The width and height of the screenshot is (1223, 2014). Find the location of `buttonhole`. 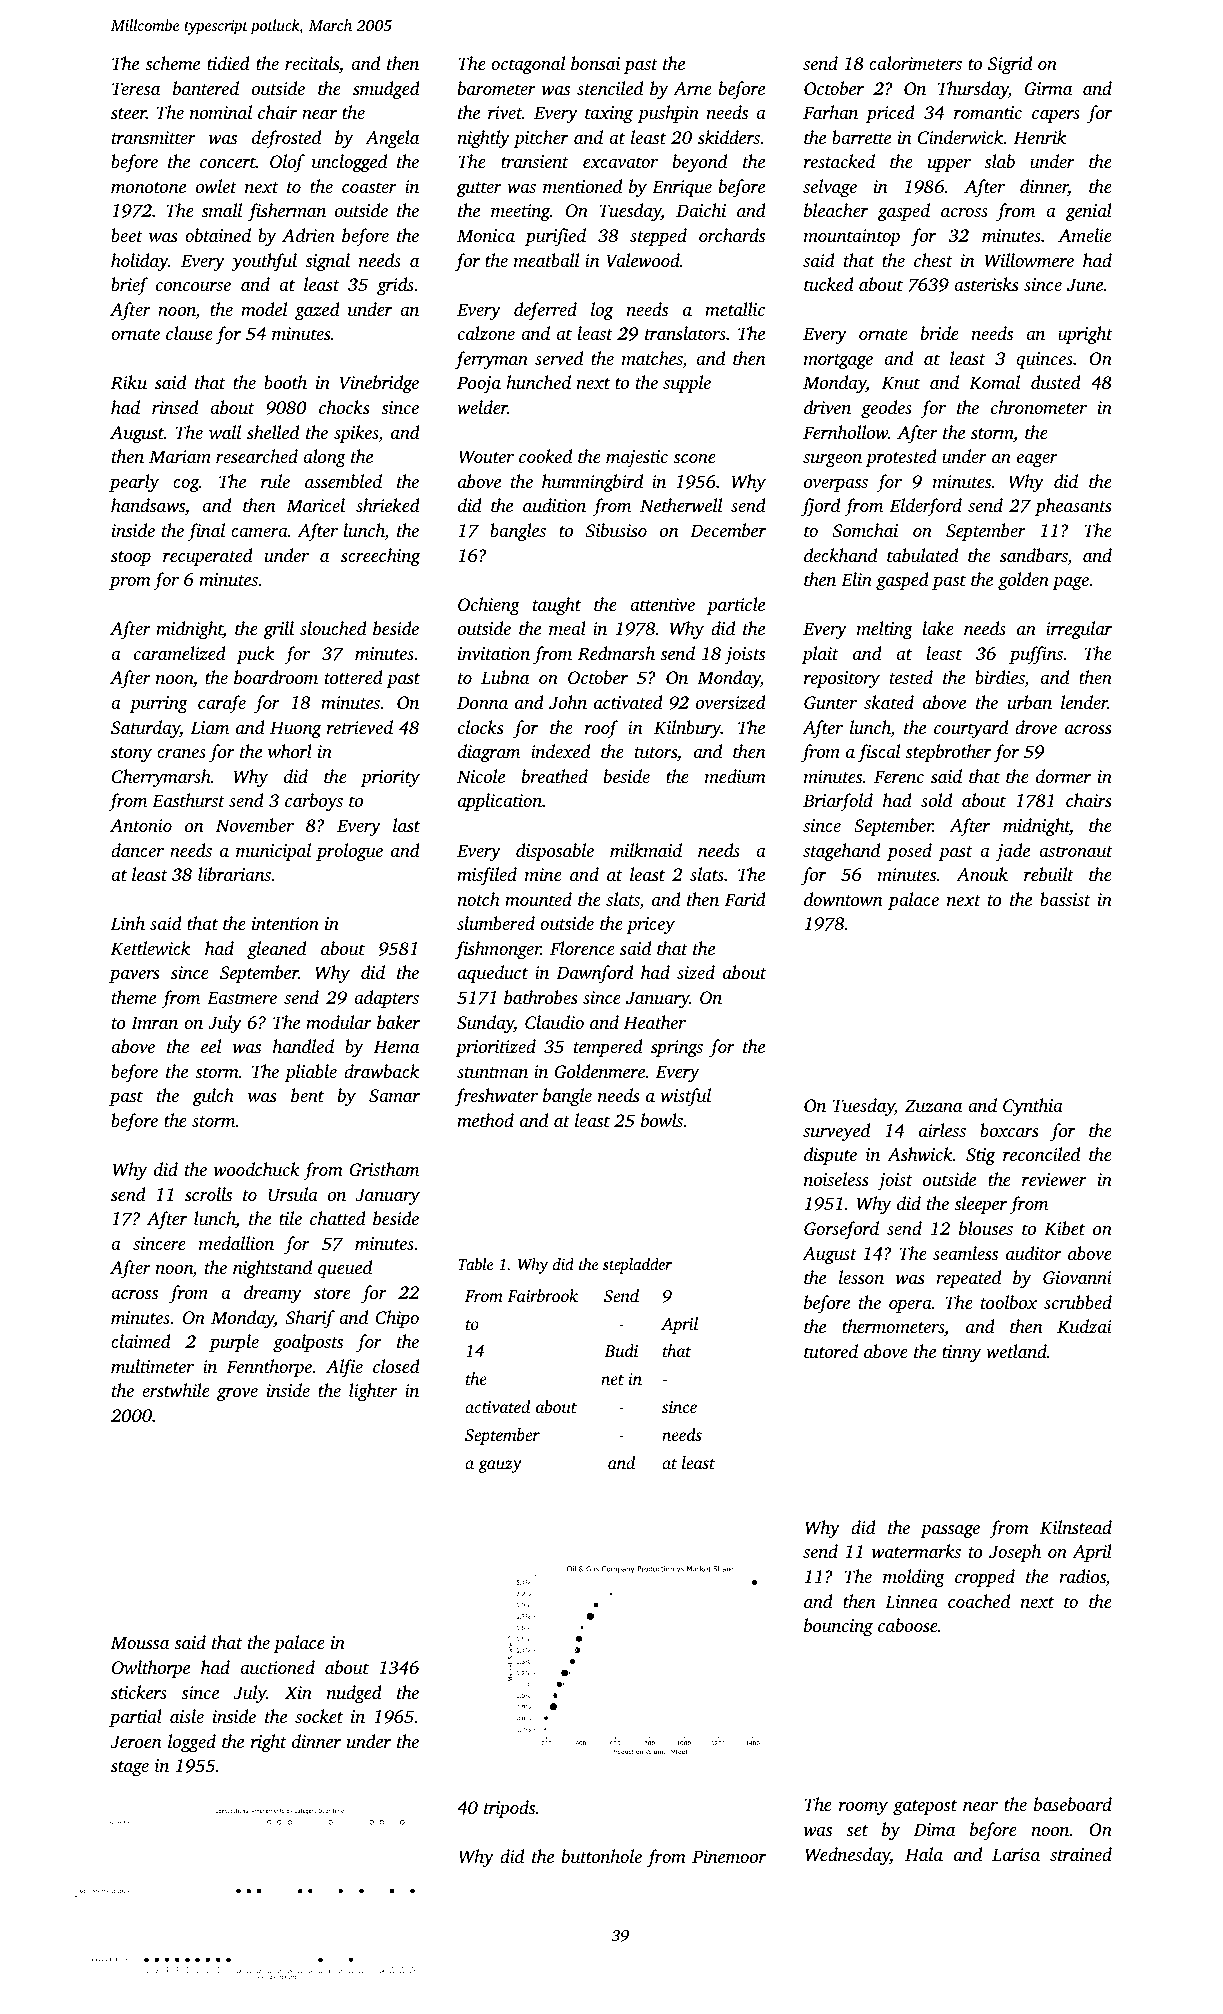

buttonhole is located at coordinates (602, 1856).
